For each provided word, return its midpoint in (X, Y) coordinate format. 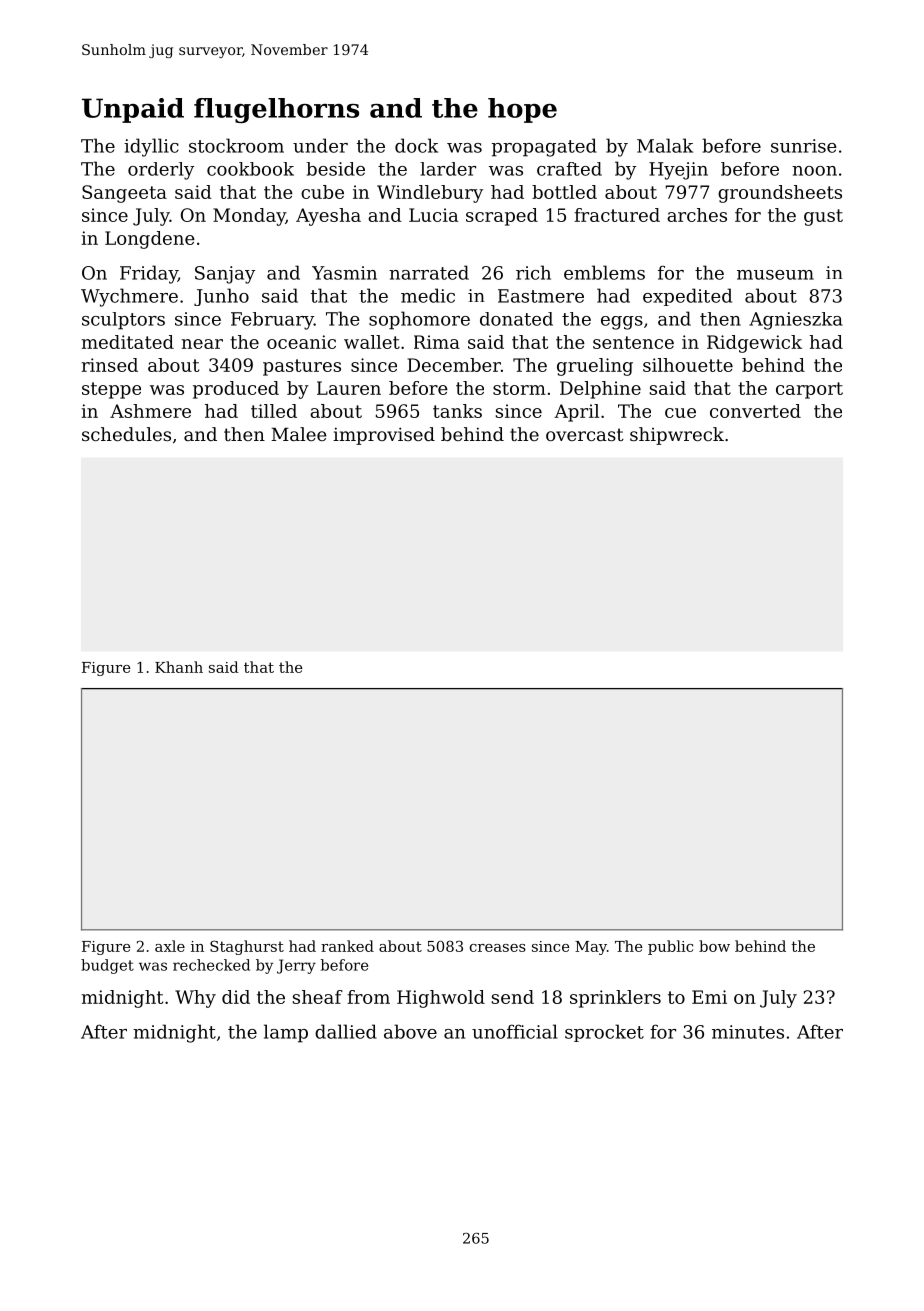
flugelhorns (276, 110)
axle (170, 946)
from (368, 997)
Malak (665, 145)
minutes (748, 1032)
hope (522, 110)
